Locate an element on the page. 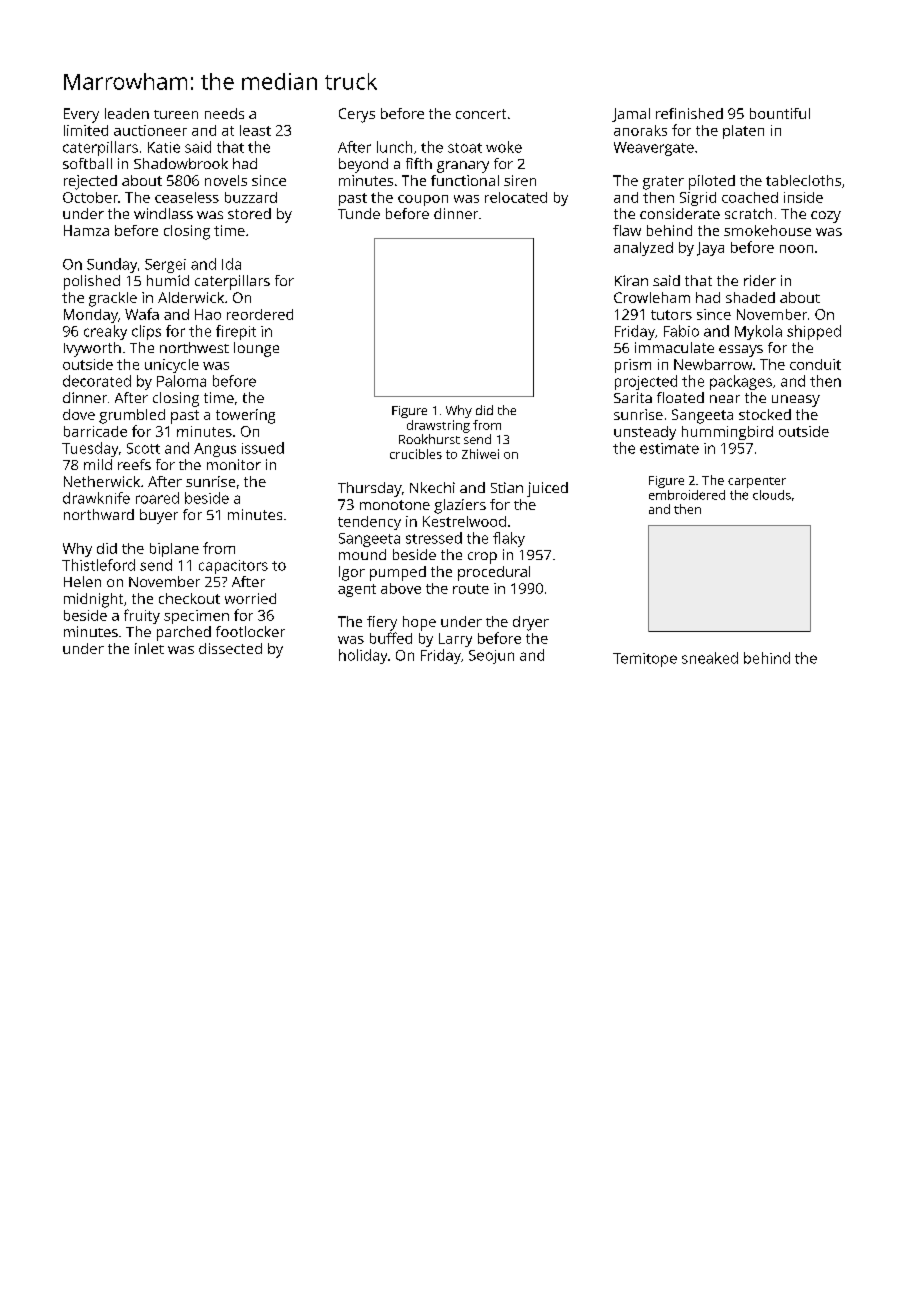 This document has width=908, height=1316. bountiful is located at coordinates (780, 113).
